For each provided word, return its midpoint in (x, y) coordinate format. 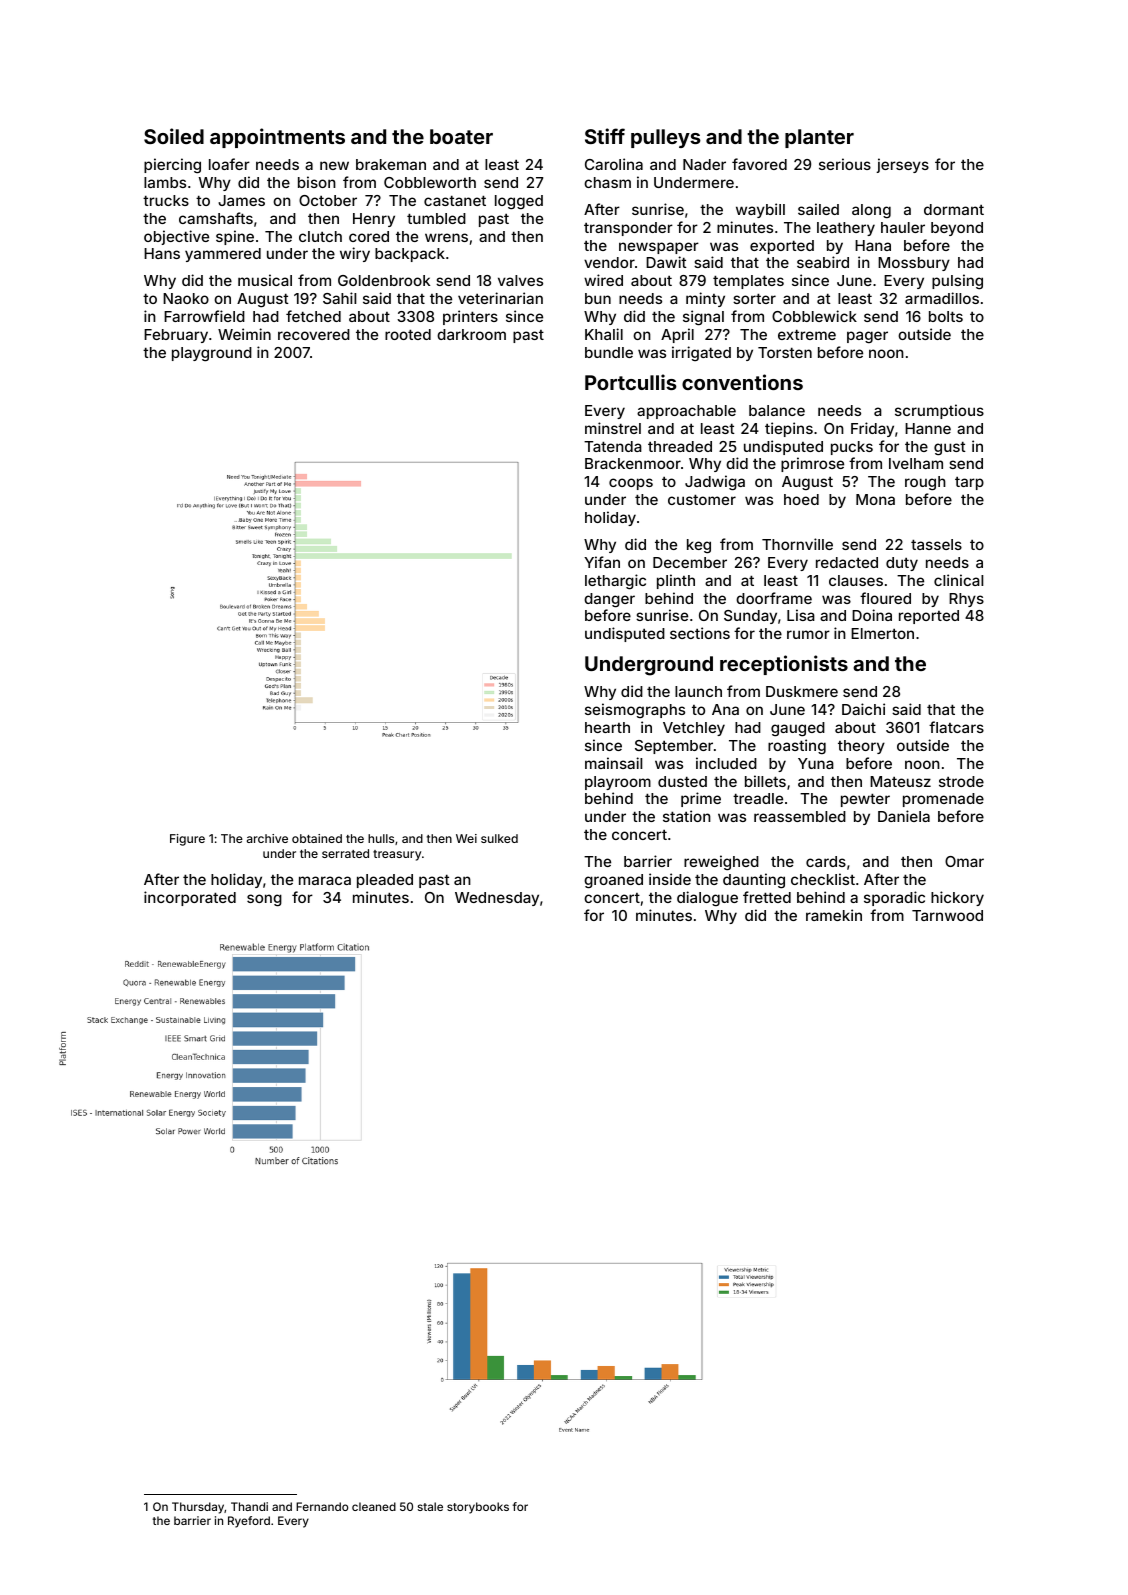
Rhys (966, 600)
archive (267, 838)
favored (759, 164)
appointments (277, 138)
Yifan (602, 562)
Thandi (249, 1506)
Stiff (605, 136)
